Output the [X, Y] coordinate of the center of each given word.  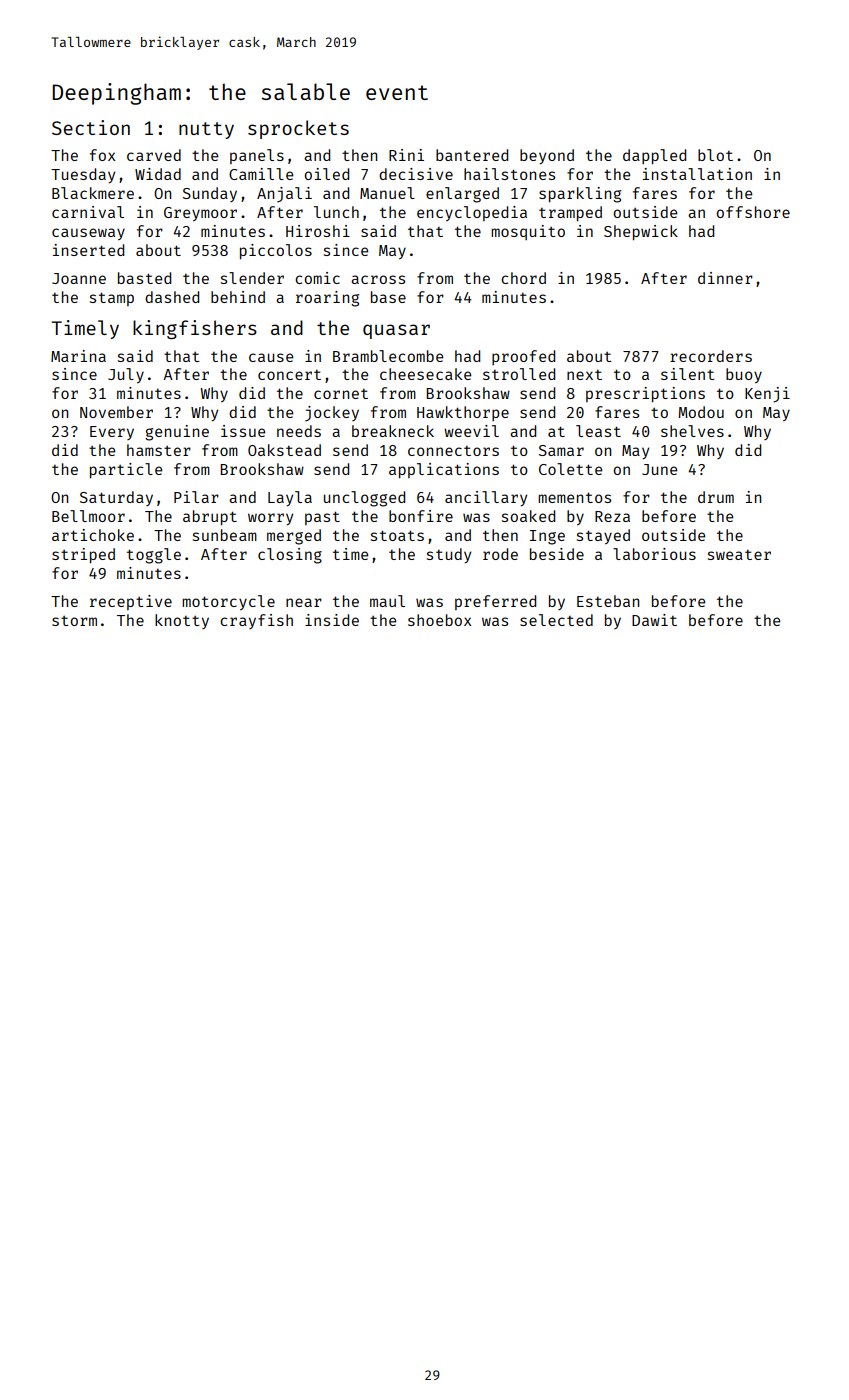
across [378, 279]
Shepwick [641, 232]
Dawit [654, 620]
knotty [182, 621]
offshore [753, 212]
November [116, 412]
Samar [561, 450]
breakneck [393, 431]
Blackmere [93, 193]
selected [556, 620]
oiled [326, 174]
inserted [88, 250]
